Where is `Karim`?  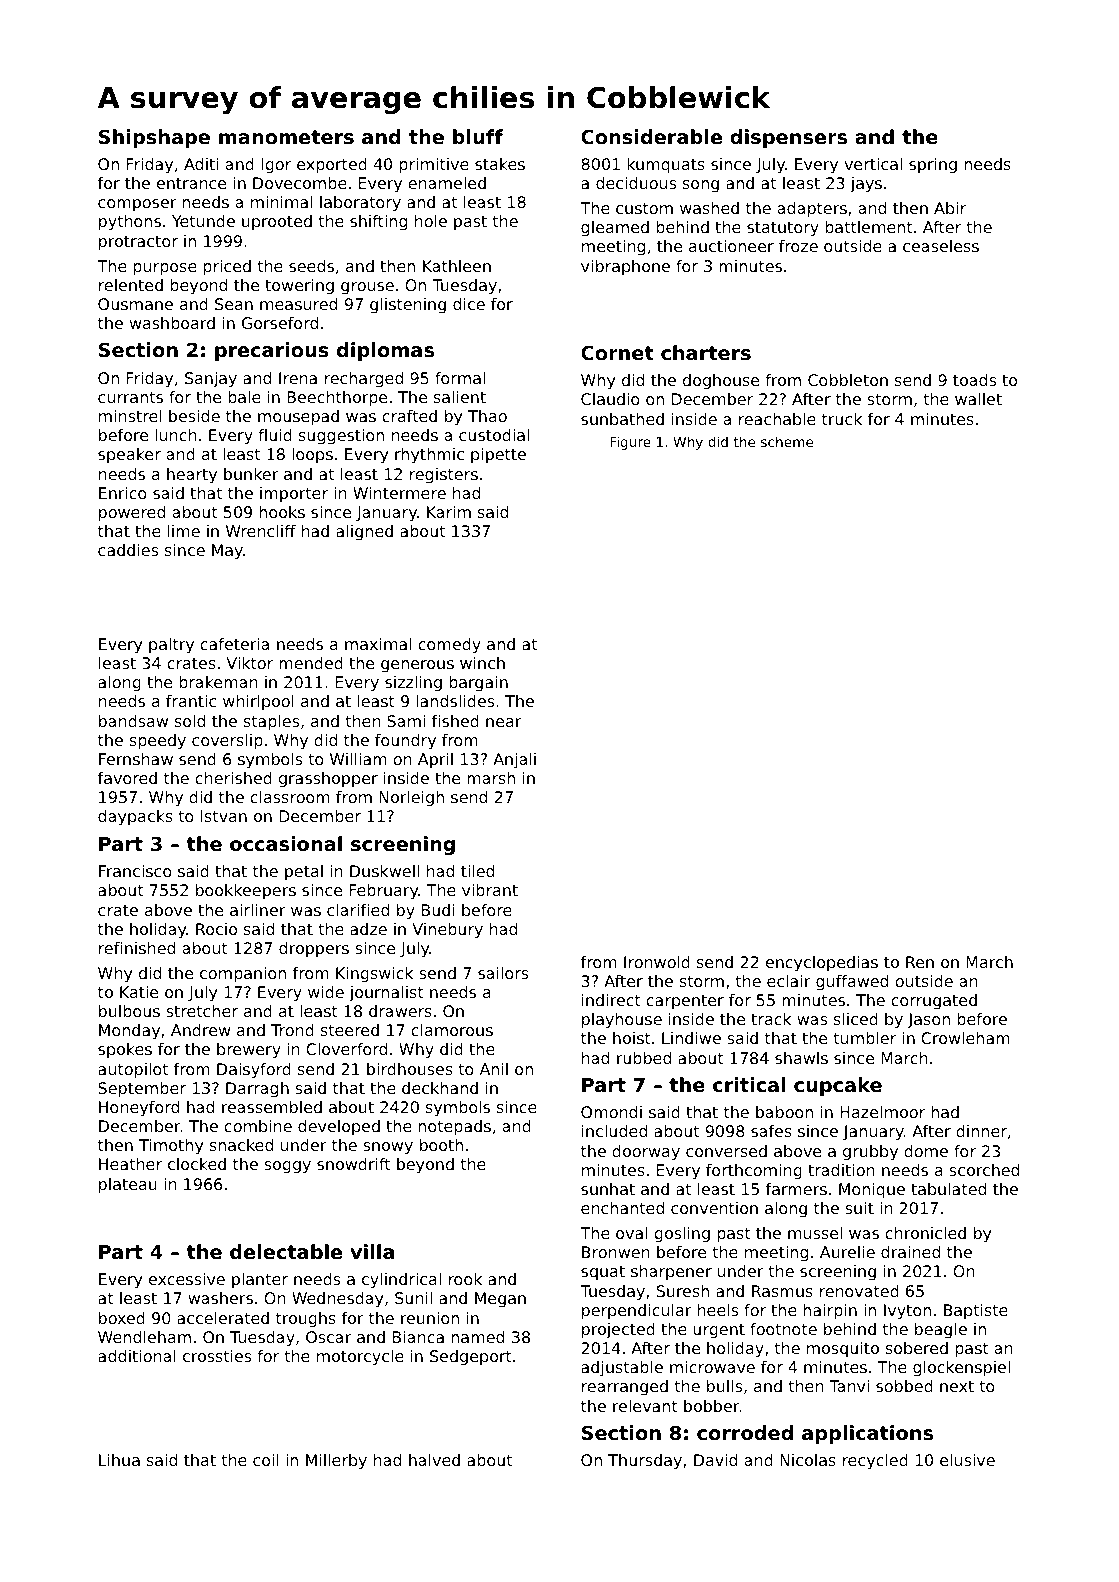 Karim is located at coordinates (449, 512).
